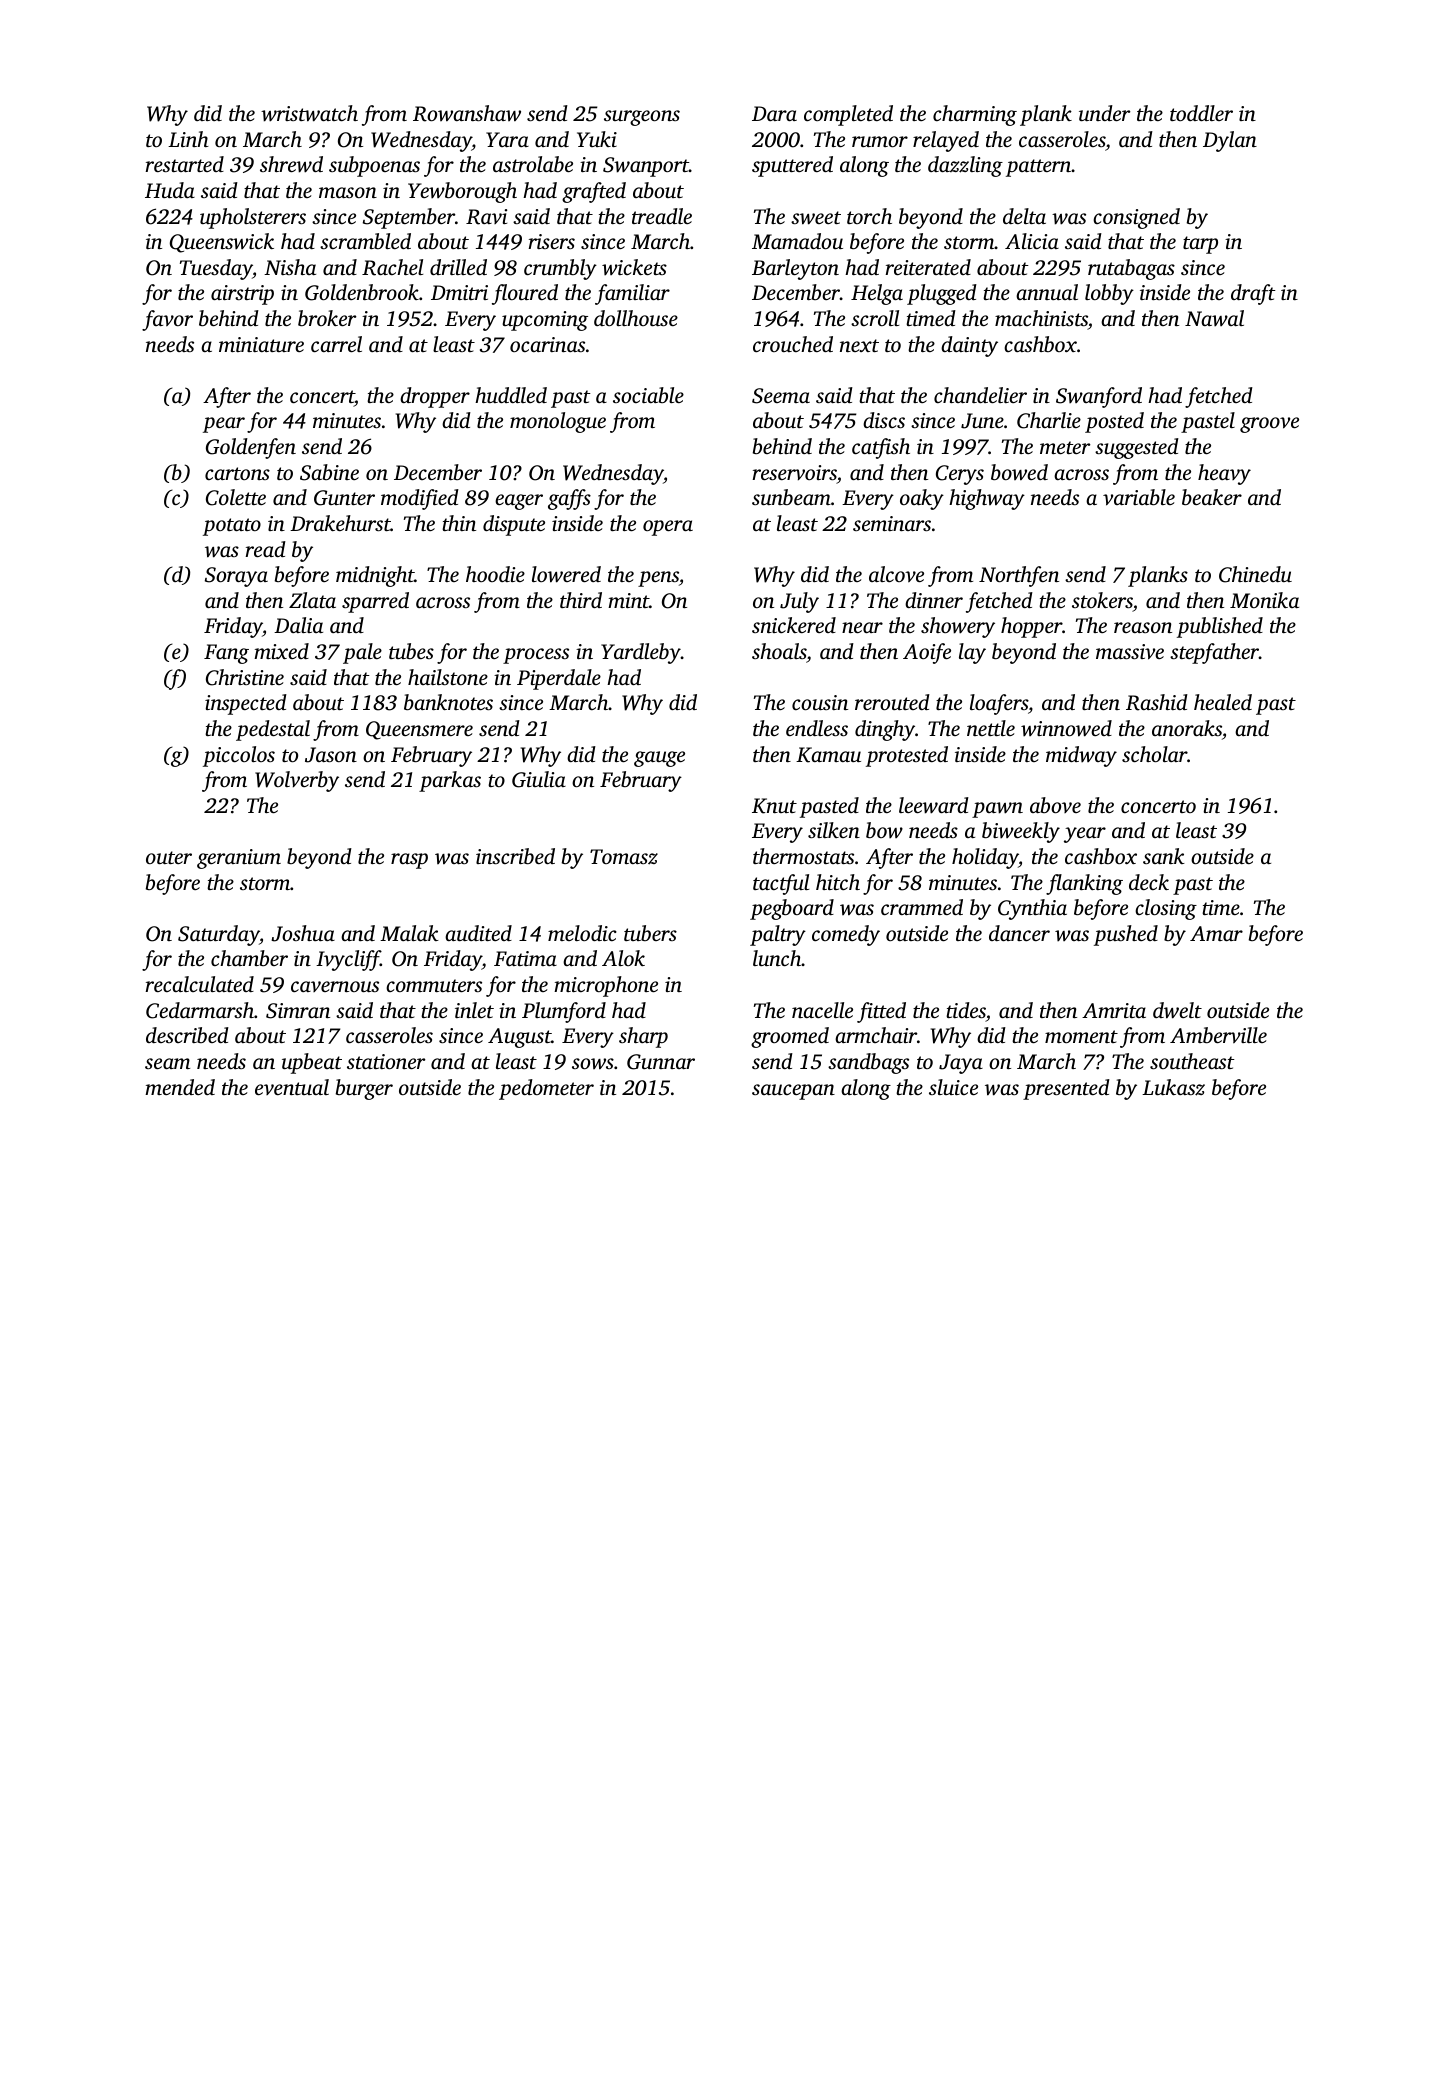 Image resolution: width=1450 pixels, height=2100 pixels. I want to click on pawn, so click(997, 810).
